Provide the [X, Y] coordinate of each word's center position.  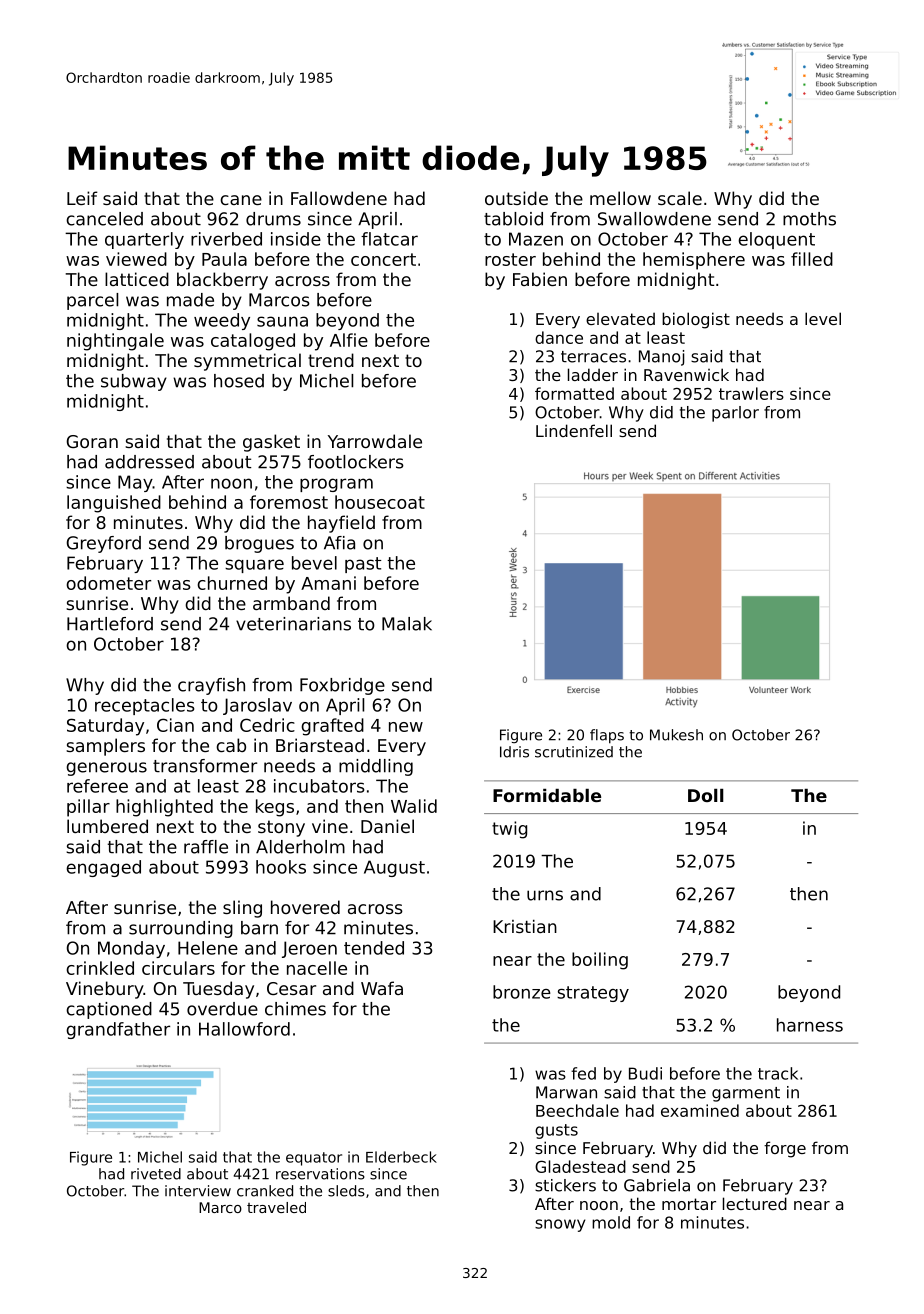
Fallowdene [339, 198]
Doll [706, 795]
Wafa [382, 988]
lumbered [107, 826]
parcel [92, 301]
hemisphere [694, 261]
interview [198, 1191]
